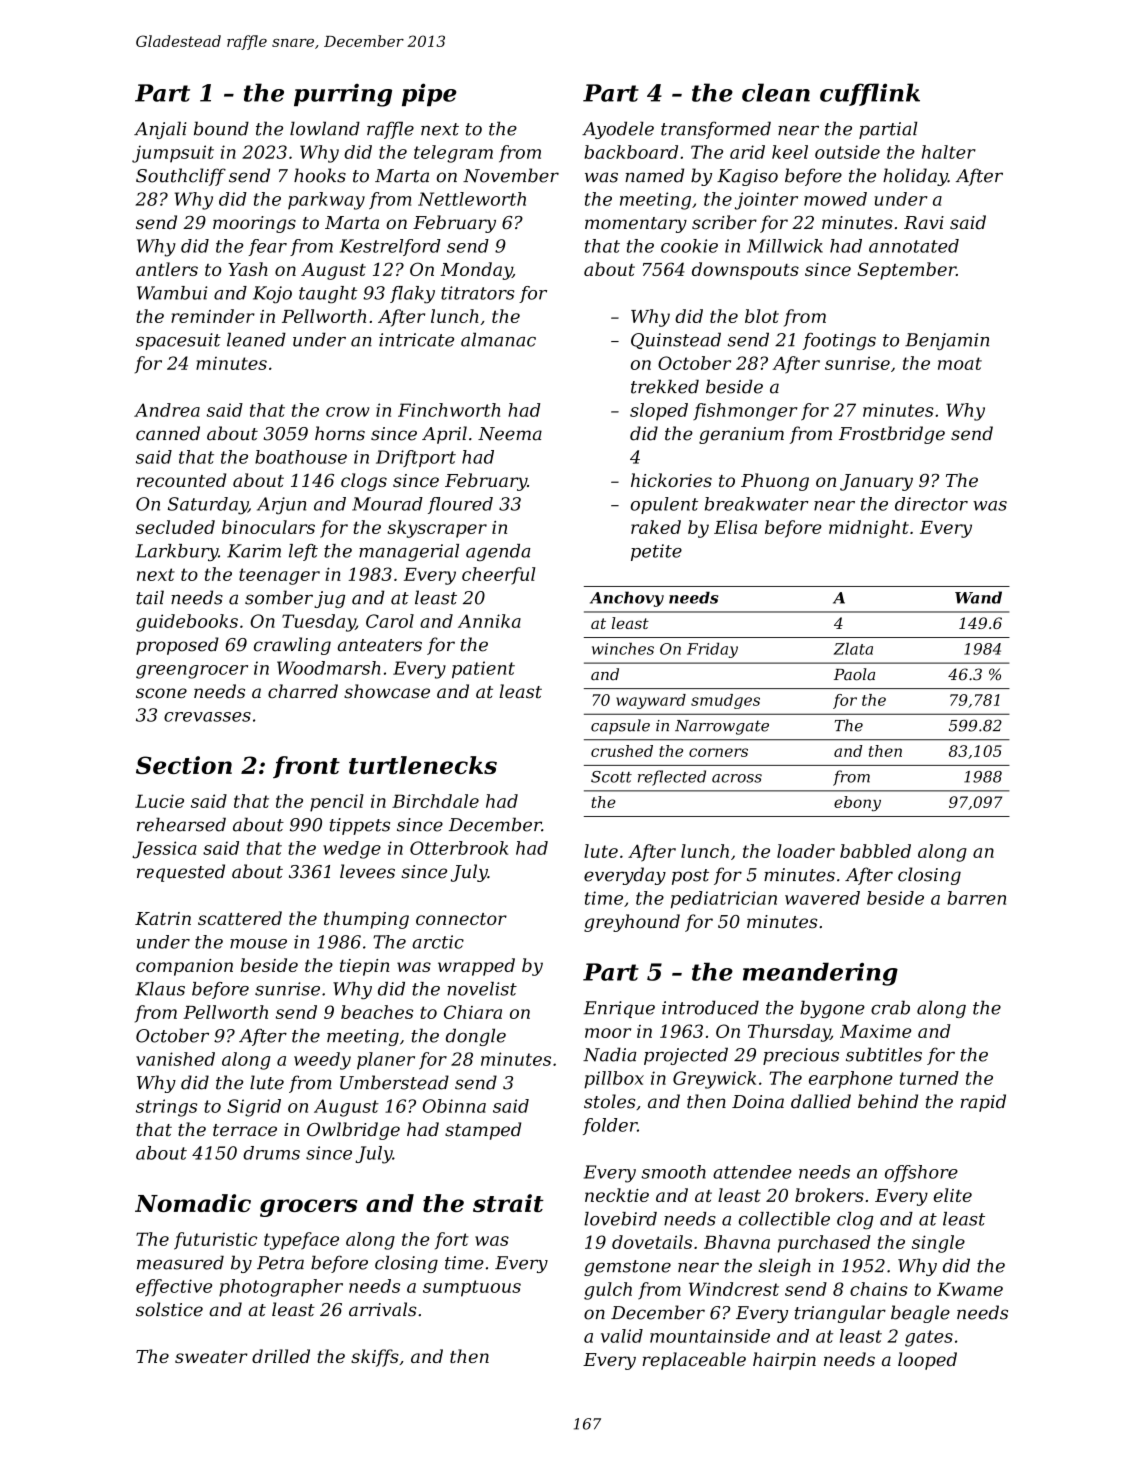 The width and height of the page is (1145, 1481). Describe the element at coordinates (690, 877) in the page. I see `post` at that location.
